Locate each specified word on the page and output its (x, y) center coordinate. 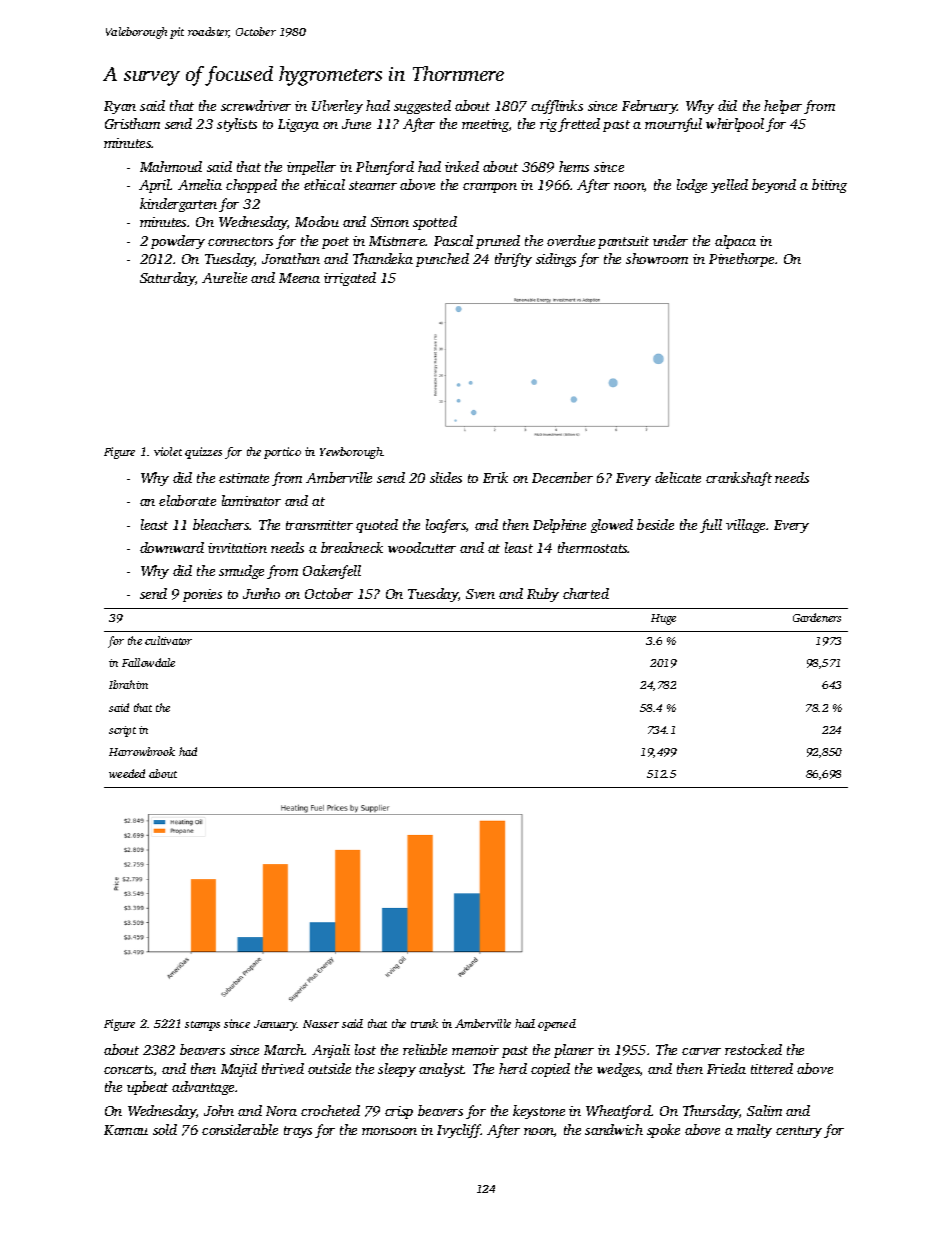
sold (165, 1129)
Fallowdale (148, 662)
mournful (673, 125)
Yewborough (351, 453)
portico (282, 453)
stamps (202, 1026)
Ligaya (298, 125)
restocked (753, 1049)
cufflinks (557, 107)
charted (586, 593)
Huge (663, 619)
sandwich (614, 1129)
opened (557, 1025)
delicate (678, 477)
